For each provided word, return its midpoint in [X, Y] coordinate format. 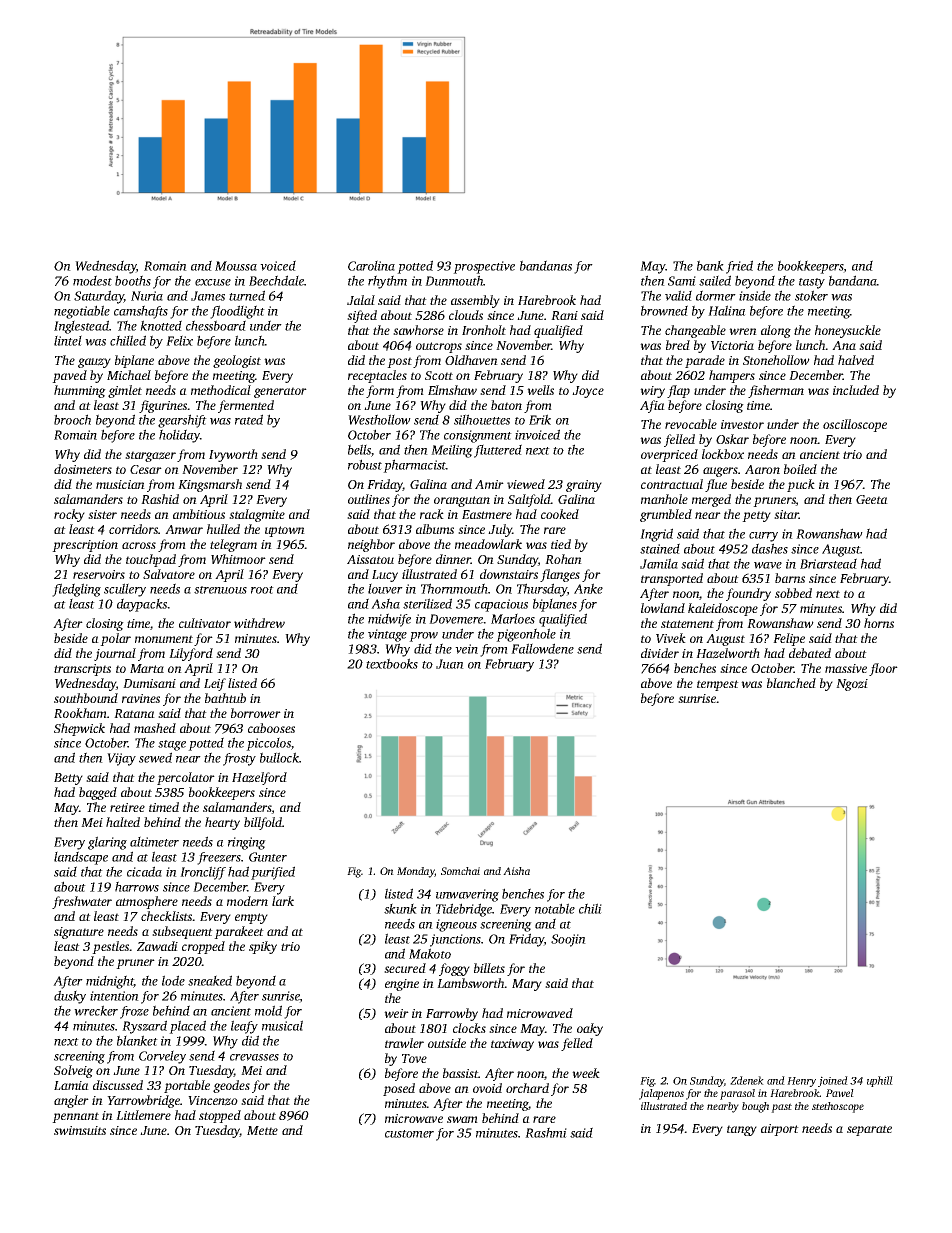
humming [80, 391]
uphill [880, 1081]
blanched [791, 683]
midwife [389, 620]
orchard [527, 1088]
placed [187, 1027]
